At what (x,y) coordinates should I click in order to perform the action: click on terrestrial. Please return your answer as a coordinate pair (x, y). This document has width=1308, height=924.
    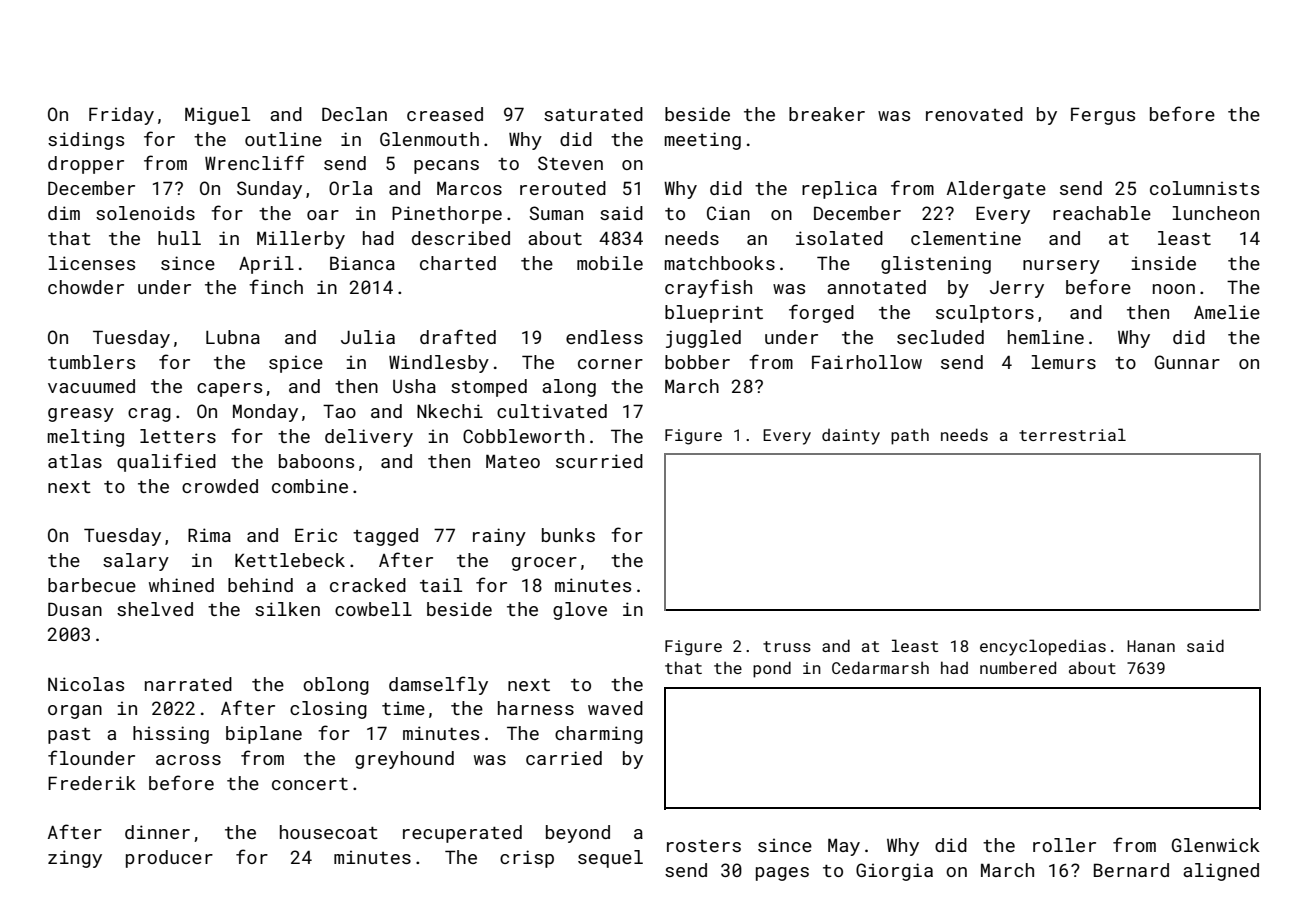
    Looking at the image, I should click on (1072, 434).
